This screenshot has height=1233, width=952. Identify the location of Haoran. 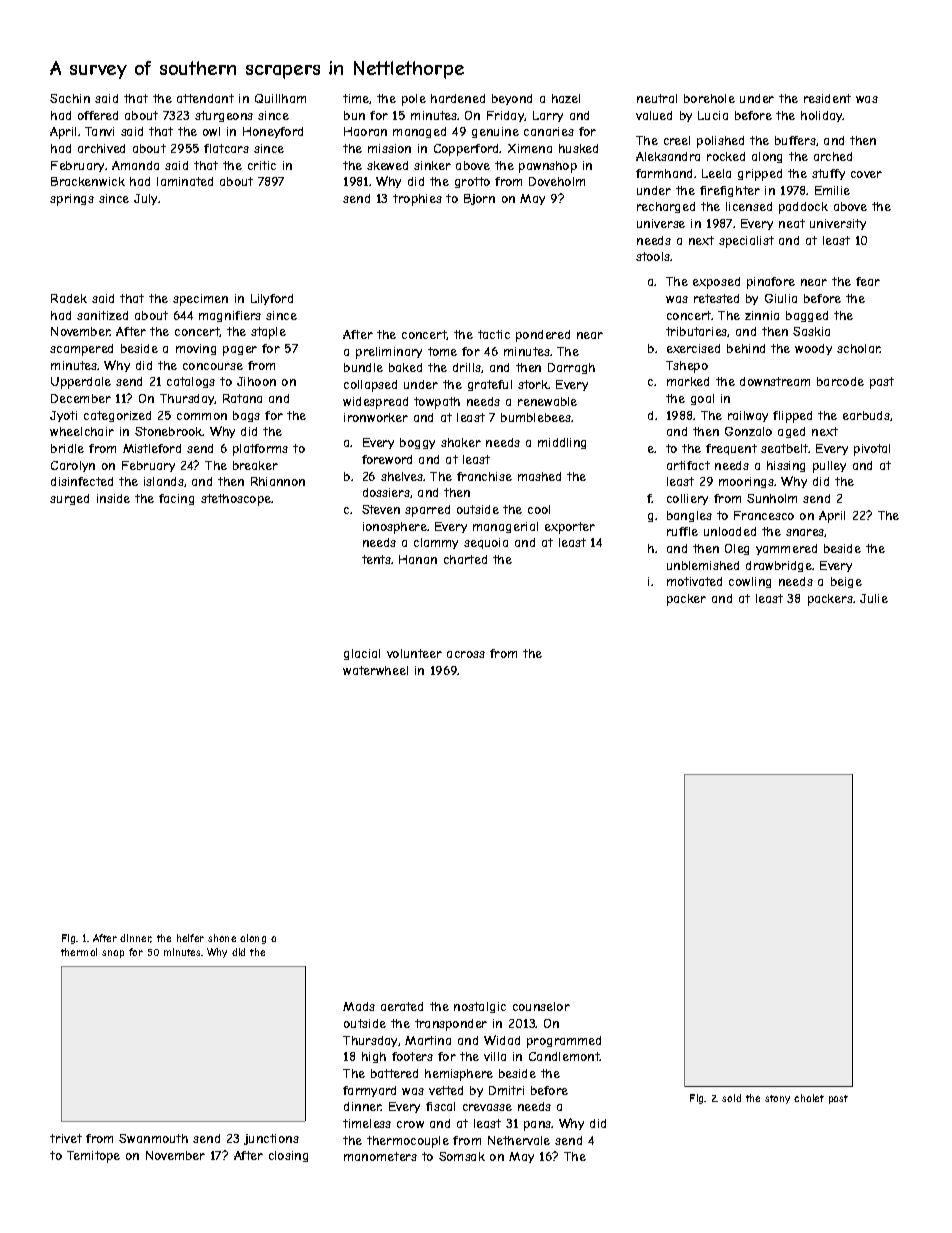
(365, 131).
